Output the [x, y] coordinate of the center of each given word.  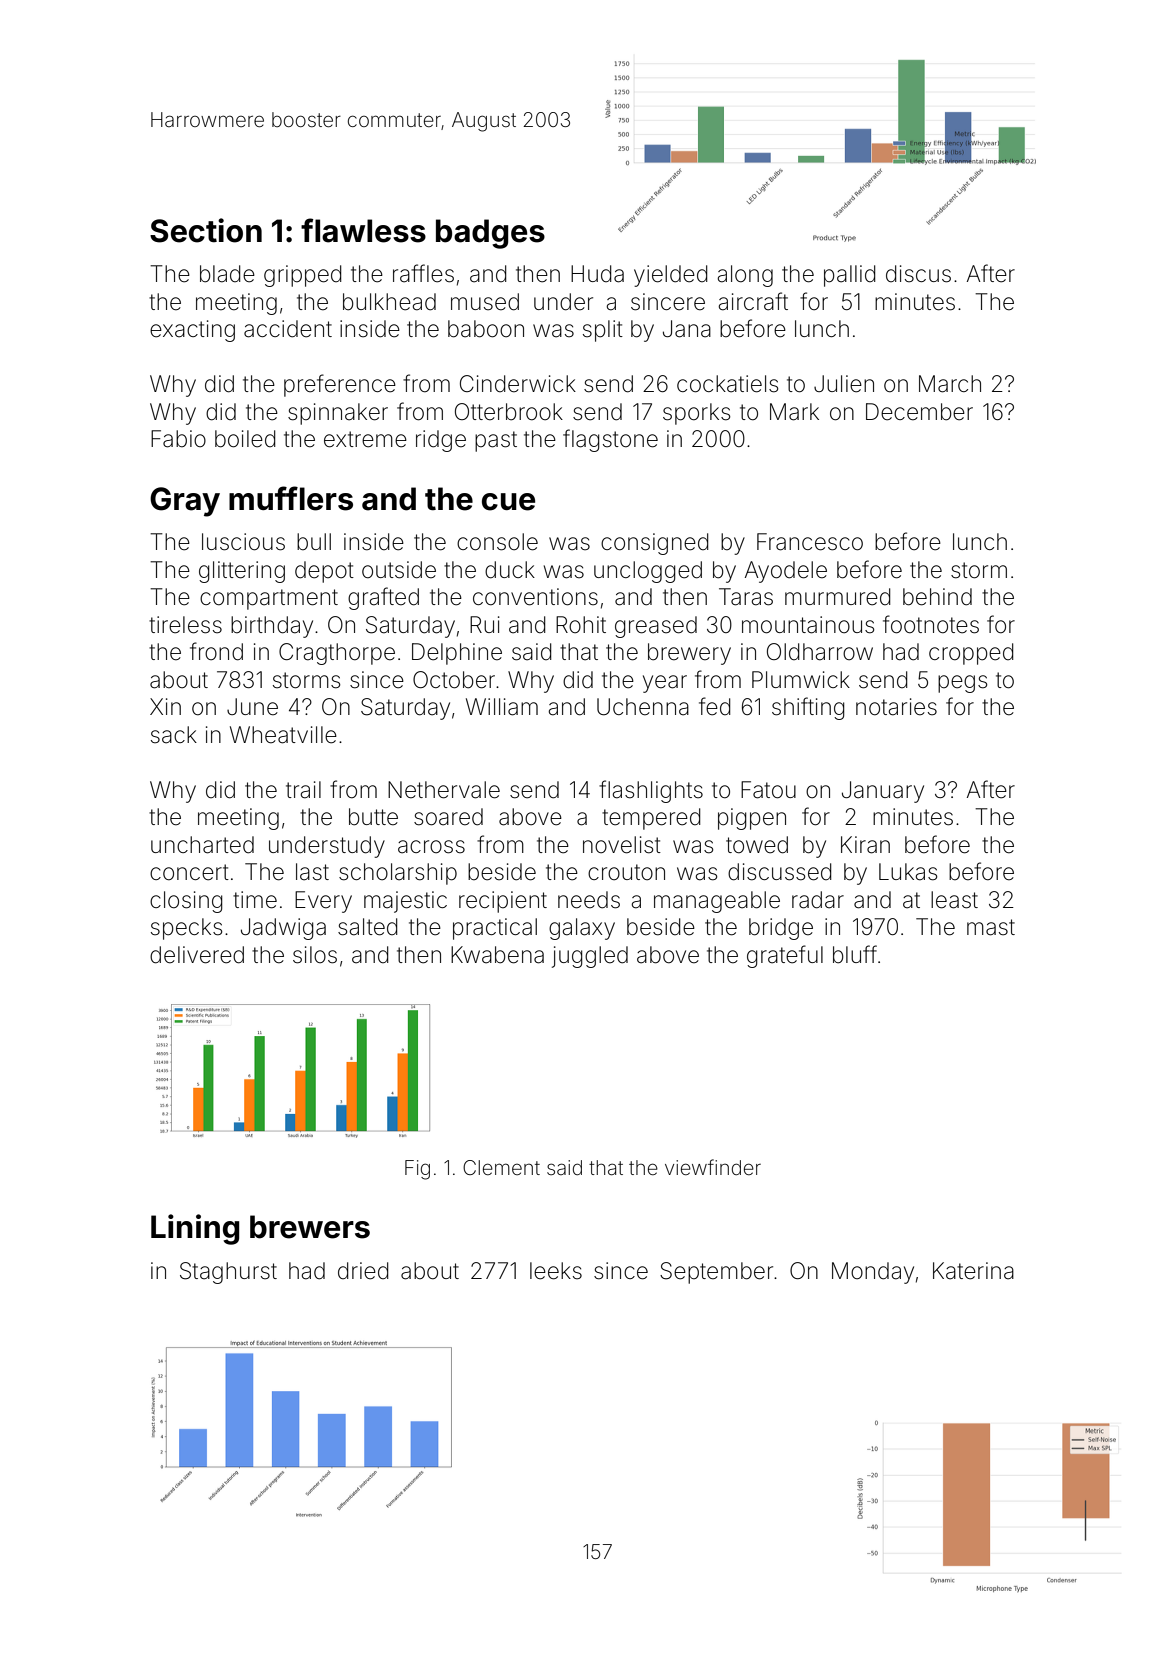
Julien [844, 384]
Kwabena [497, 955]
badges [490, 234]
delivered [197, 955]
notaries [896, 707]
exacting [192, 331]
